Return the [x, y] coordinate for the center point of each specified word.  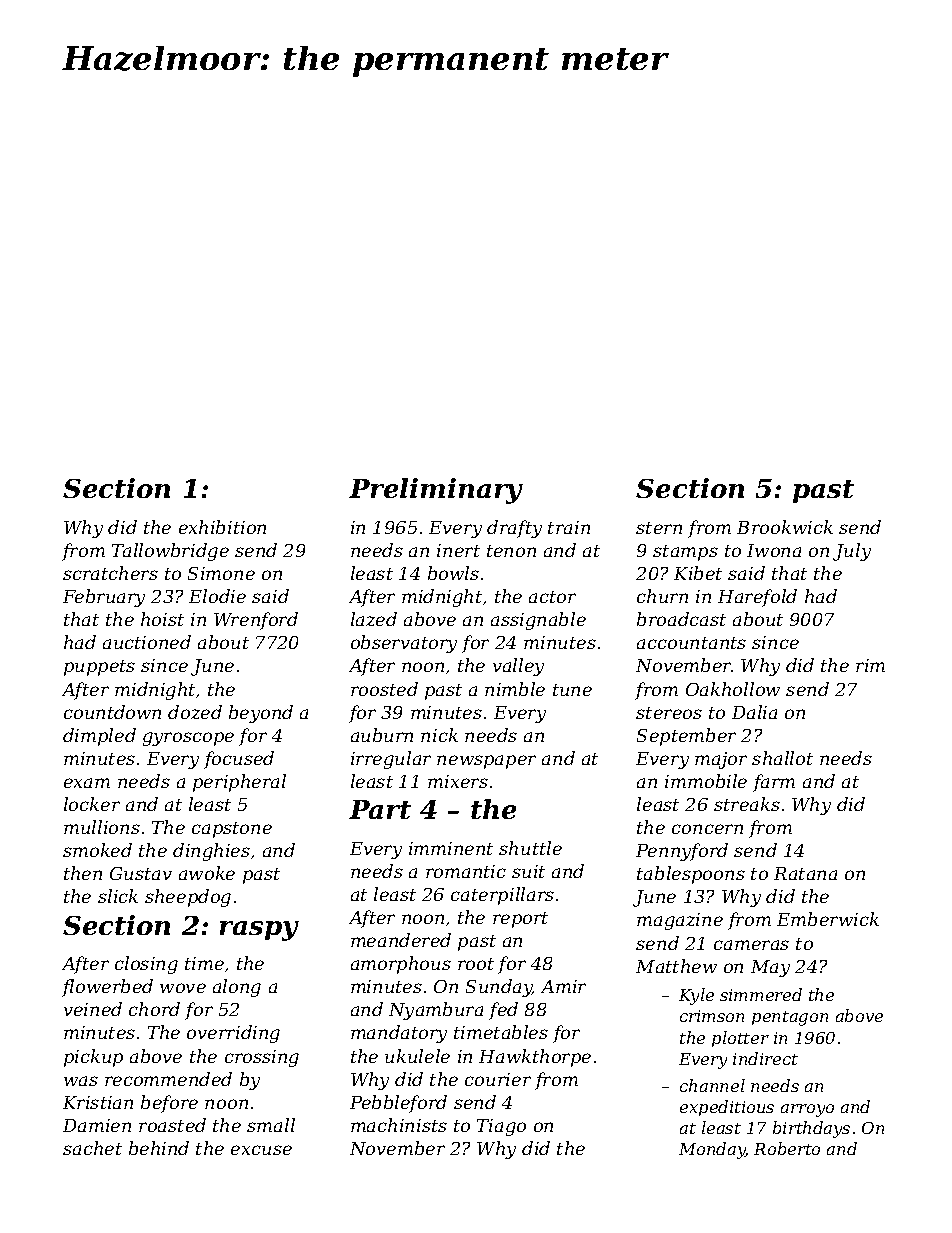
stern [659, 528]
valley [518, 667]
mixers [458, 781]
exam [87, 783]
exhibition [222, 527]
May [770, 968]
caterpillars [502, 896]
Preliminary [436, 491]
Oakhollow [733, 689]
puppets [99, 668]
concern [707, 829]
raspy [259, 931]
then [83, 873]
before [169, 1104]
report [520, 920]
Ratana [805, 873]
